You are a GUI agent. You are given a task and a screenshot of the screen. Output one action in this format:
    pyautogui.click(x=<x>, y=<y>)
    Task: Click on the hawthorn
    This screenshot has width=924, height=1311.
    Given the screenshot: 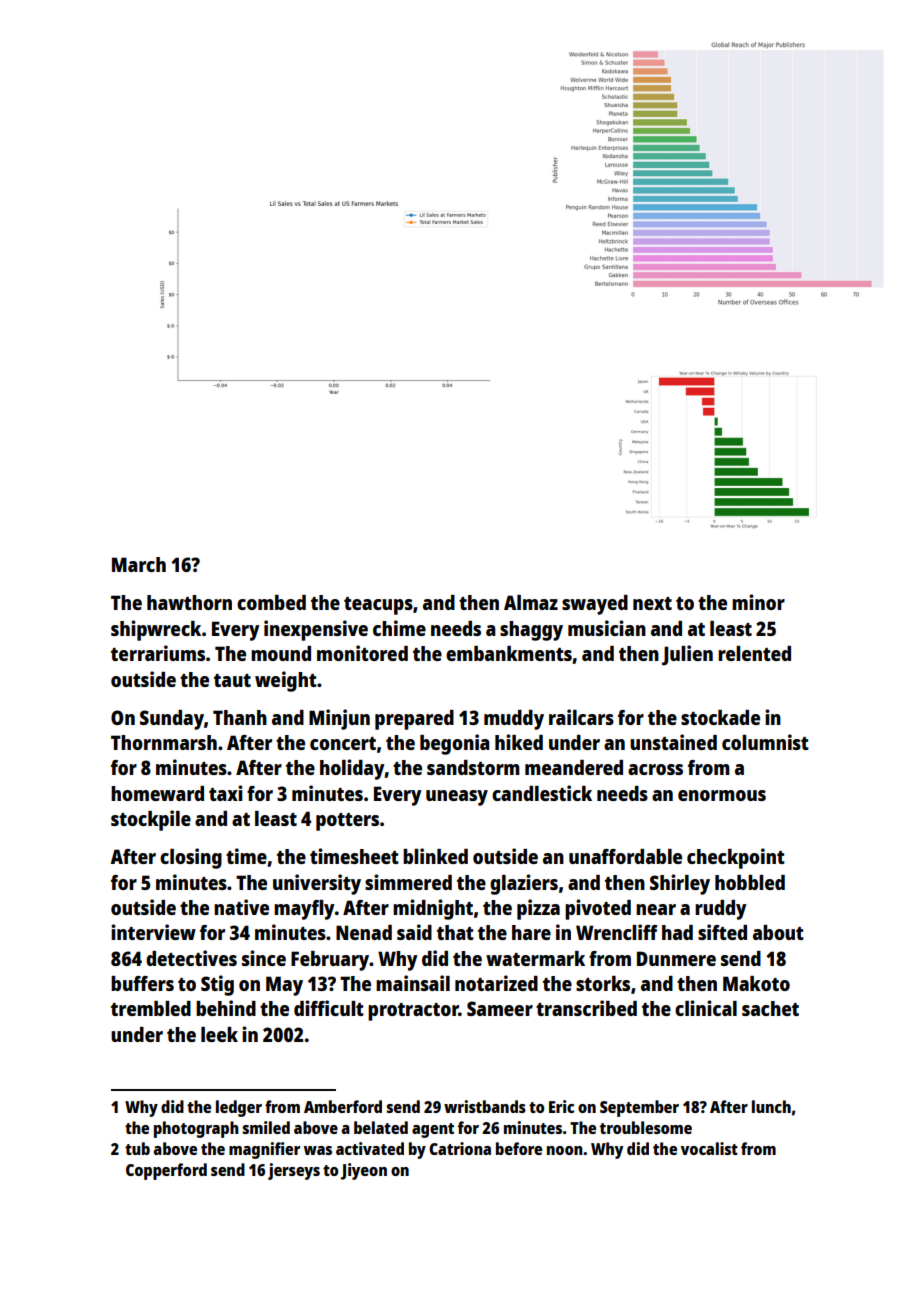 What is the action you would take?
    pyautogui.click(x=189, y=602)
